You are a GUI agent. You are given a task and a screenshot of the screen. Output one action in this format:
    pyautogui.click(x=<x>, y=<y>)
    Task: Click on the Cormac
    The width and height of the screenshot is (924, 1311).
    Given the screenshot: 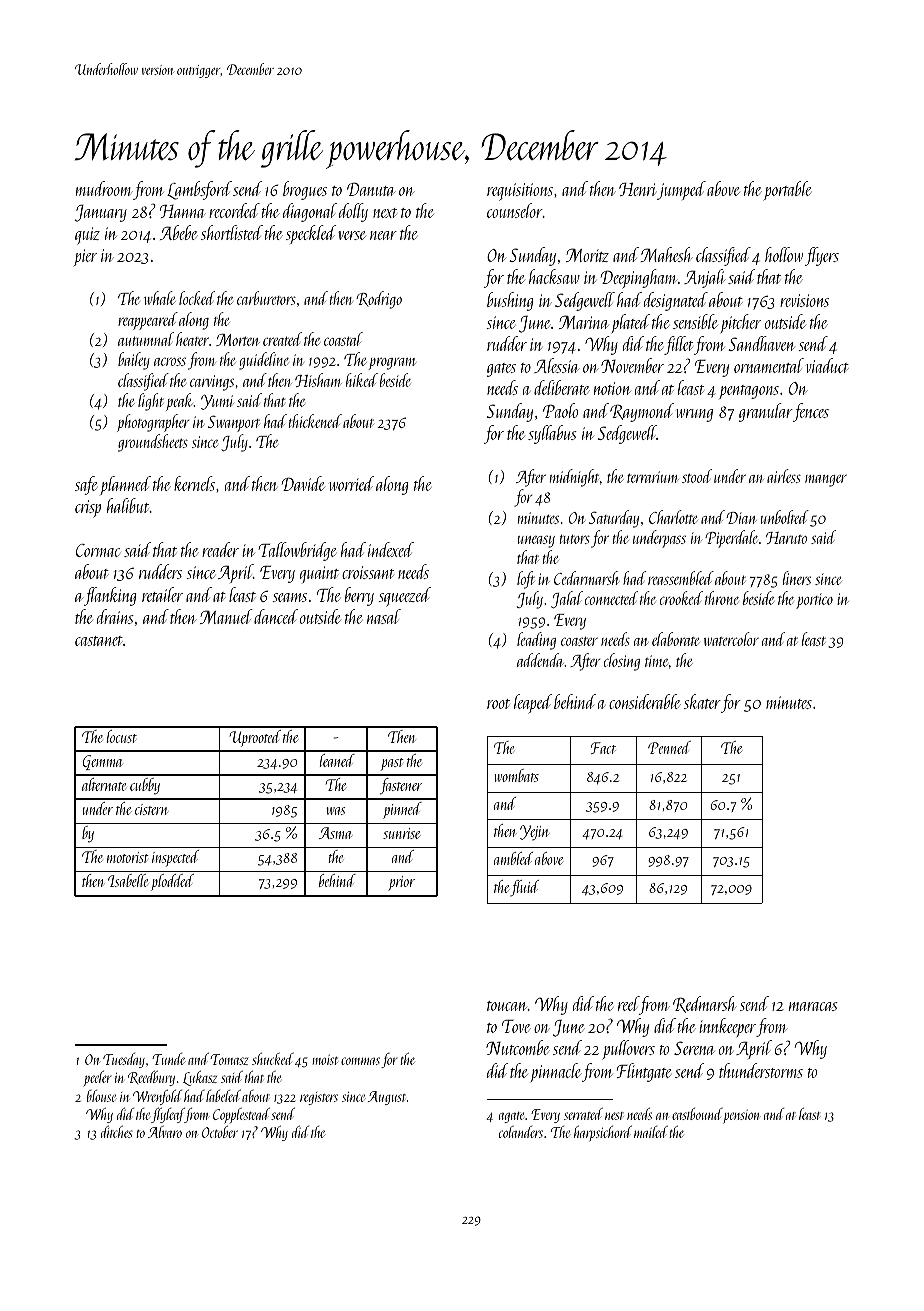 What is the action you would take?
    pyautogui.click(x=98, y=550)
